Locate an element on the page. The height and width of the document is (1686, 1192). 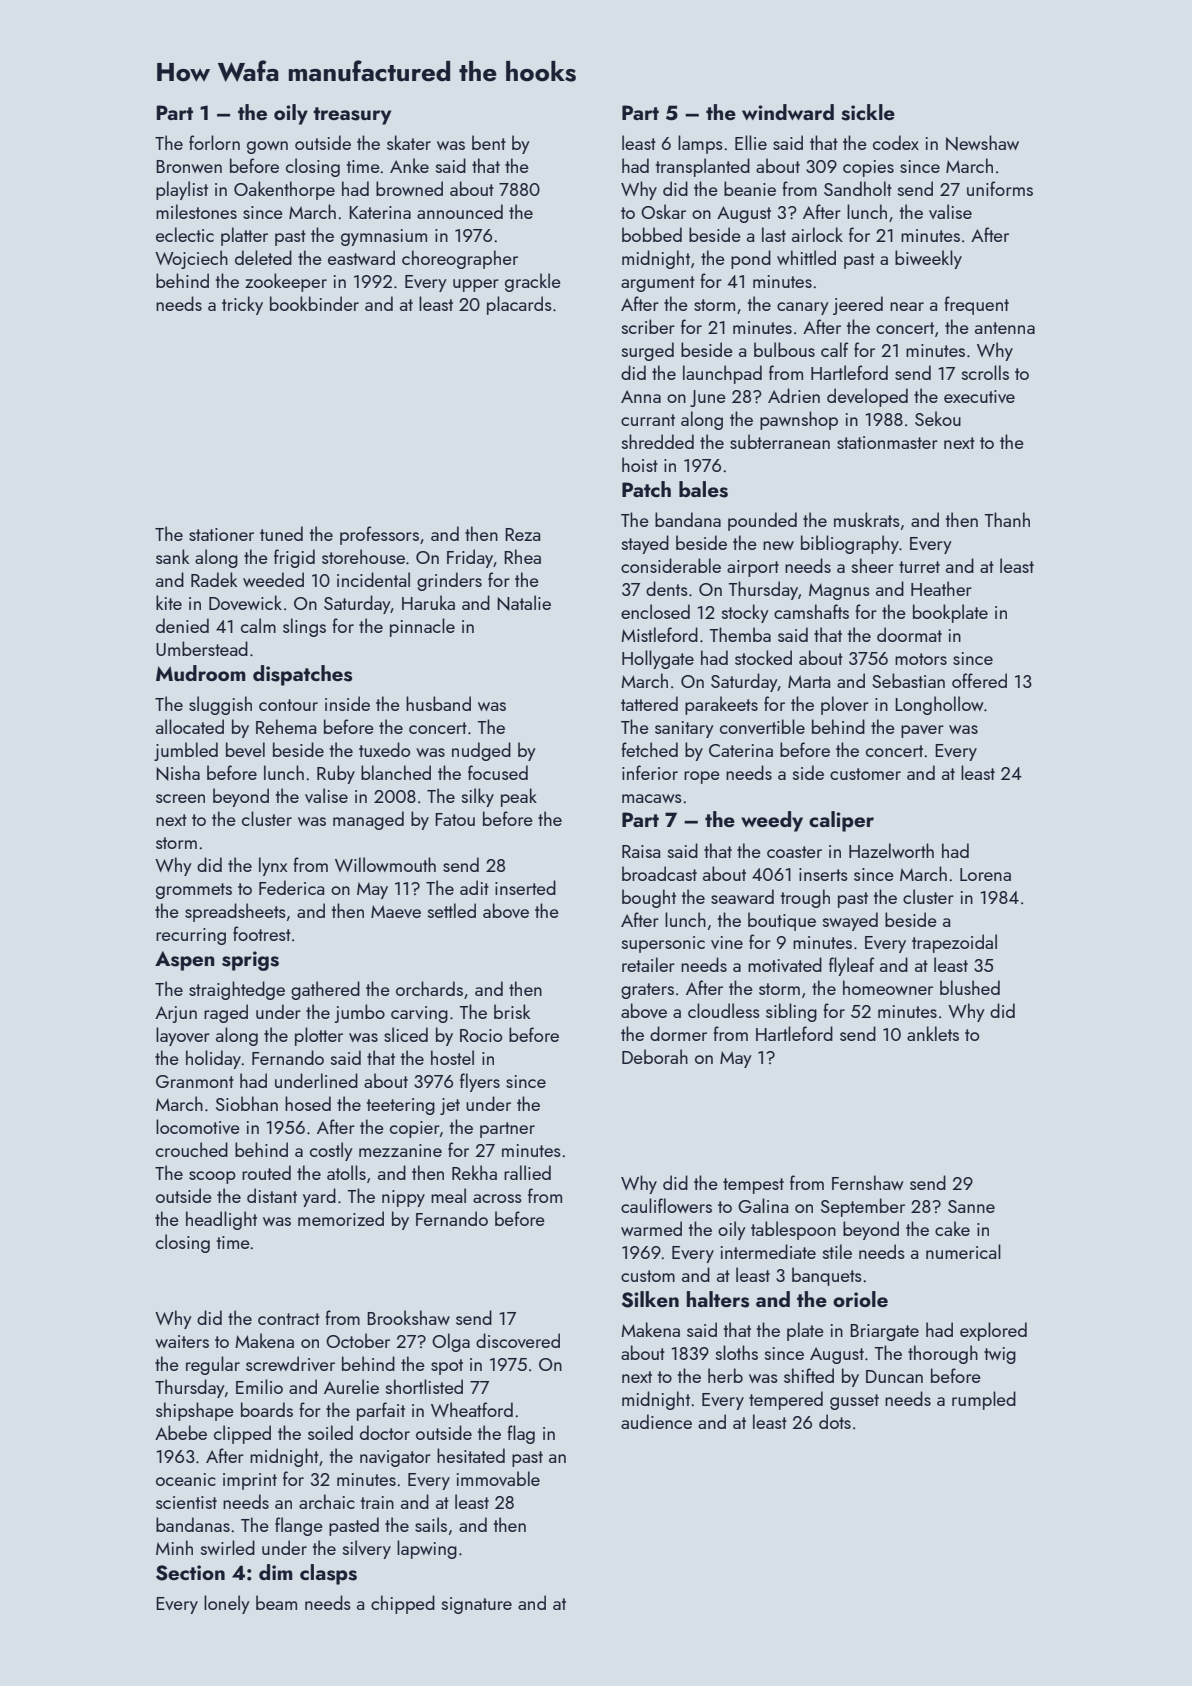
plover is located at coordinates (845, 705).
